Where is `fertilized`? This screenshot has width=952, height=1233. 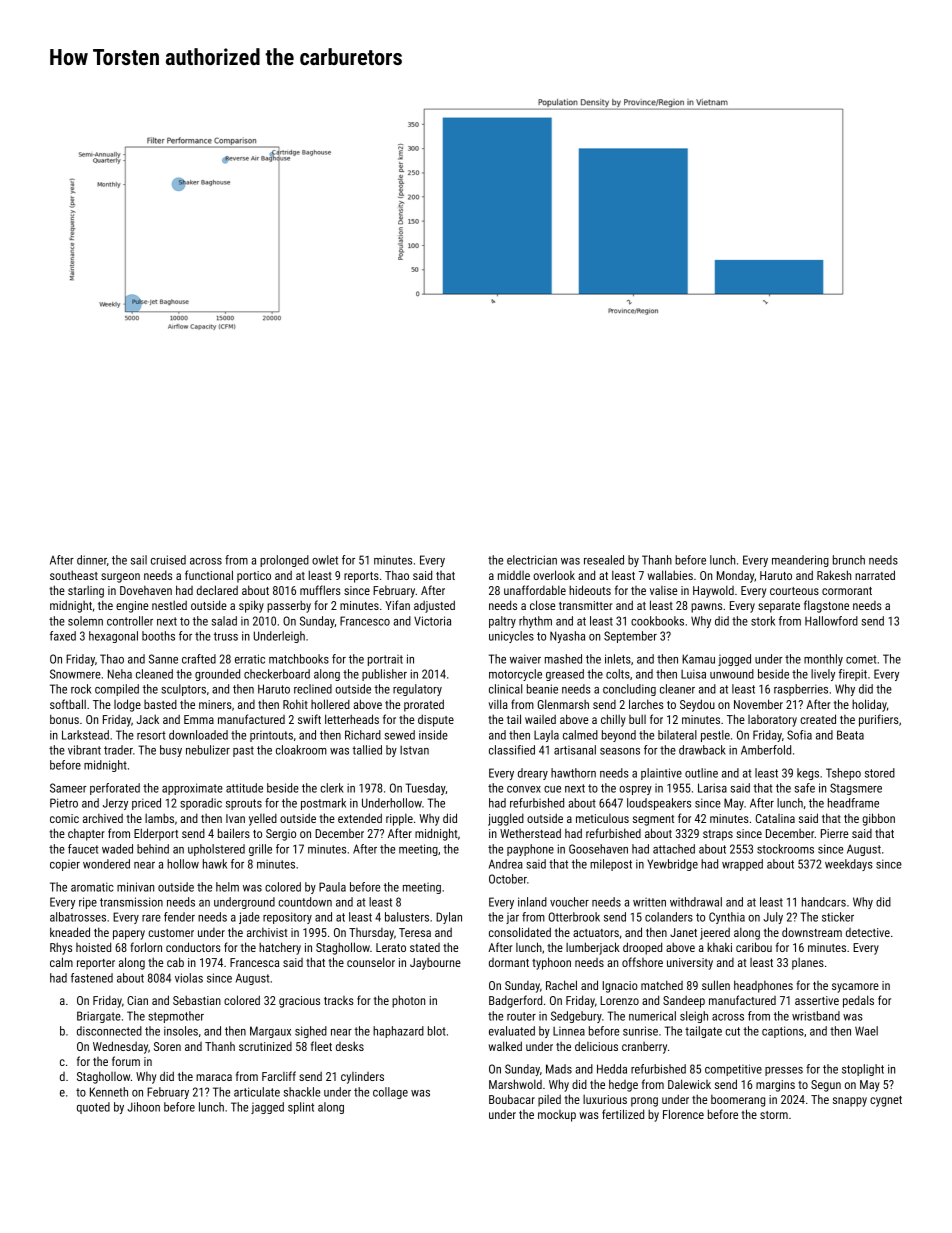 fertilized is located at coordinates (623, 1114).
